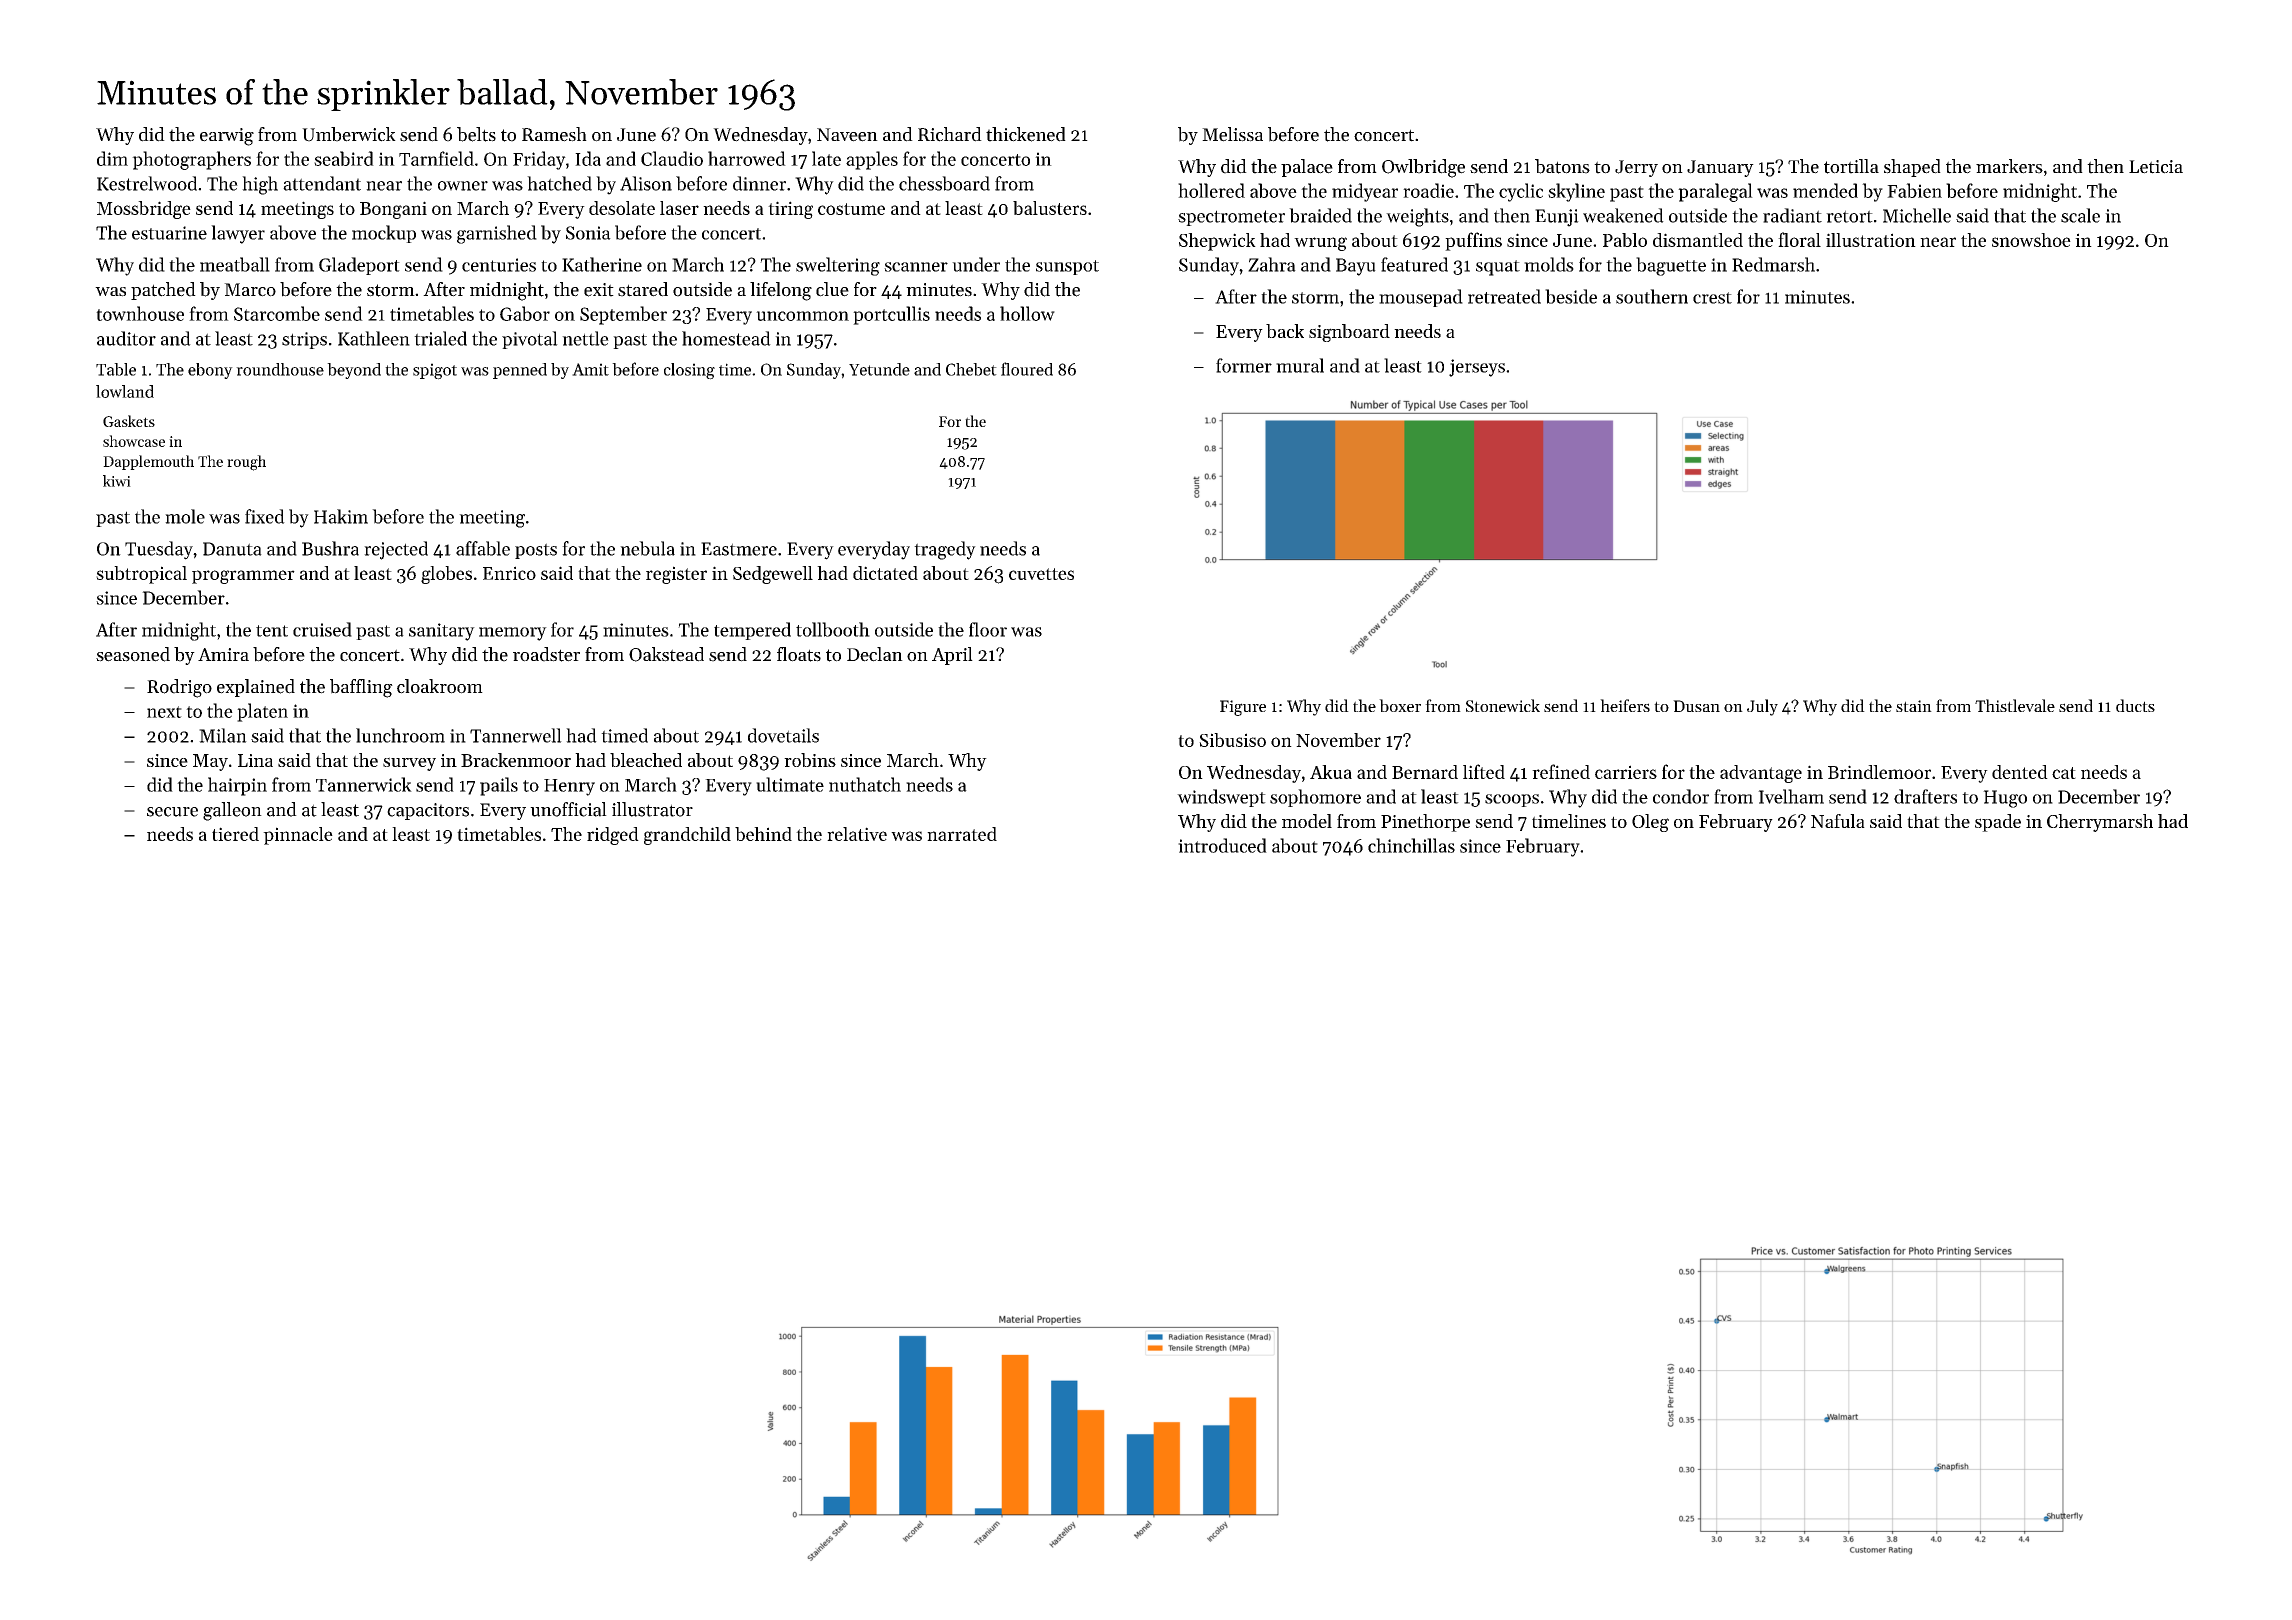 Image resolution: width=2292 pixels, height=1620 pixels. What do you see at coordinates (613, 836) in the page?
I see `ridged` at bounding box center [613, 836].
